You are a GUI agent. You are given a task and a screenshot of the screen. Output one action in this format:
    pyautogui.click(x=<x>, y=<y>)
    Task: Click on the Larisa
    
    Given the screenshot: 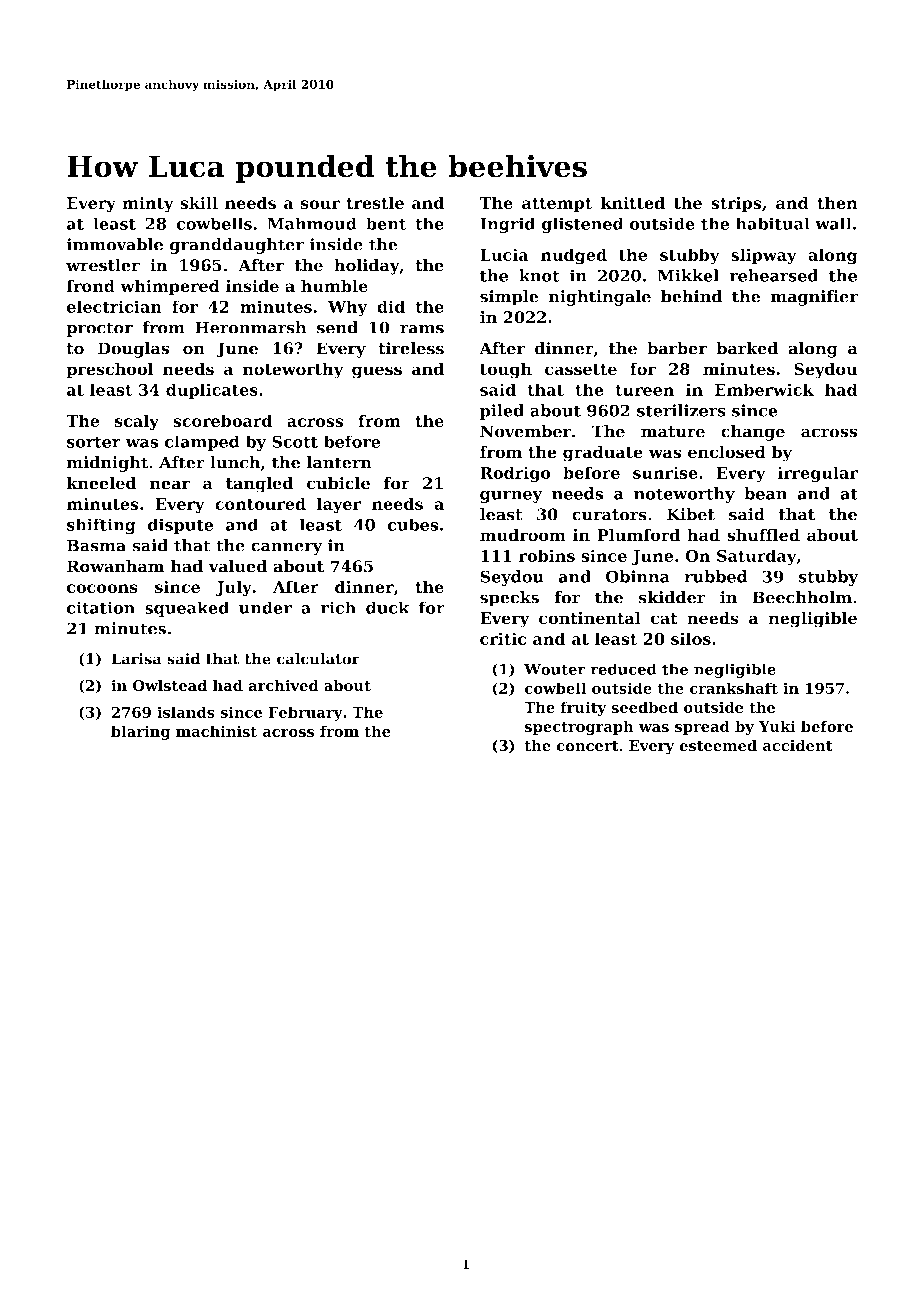 What is the action you would take?
    pyautogui.click(x=137, y=659)
